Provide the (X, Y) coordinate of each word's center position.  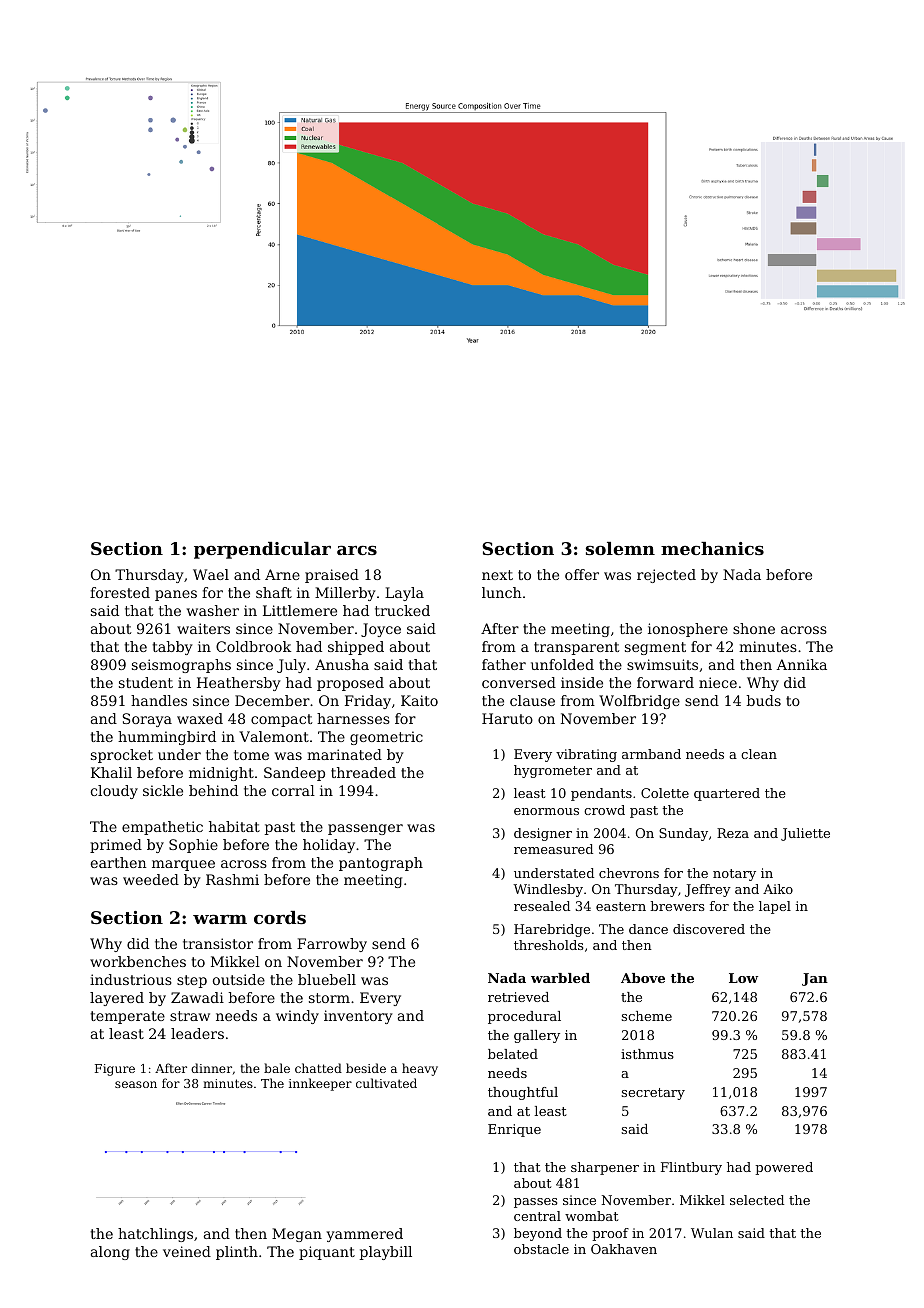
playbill (386, 1253)
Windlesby (548, 890)
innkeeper (320, 1084)
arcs (357, 550)
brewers (677, 906)
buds (764, 700)
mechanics (712, 548)
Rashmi (232, 879)
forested (120, 592)
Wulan (712, 1233)
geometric (386, 738)
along (110, 1253)
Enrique (514, 1130)
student (146, 682)
